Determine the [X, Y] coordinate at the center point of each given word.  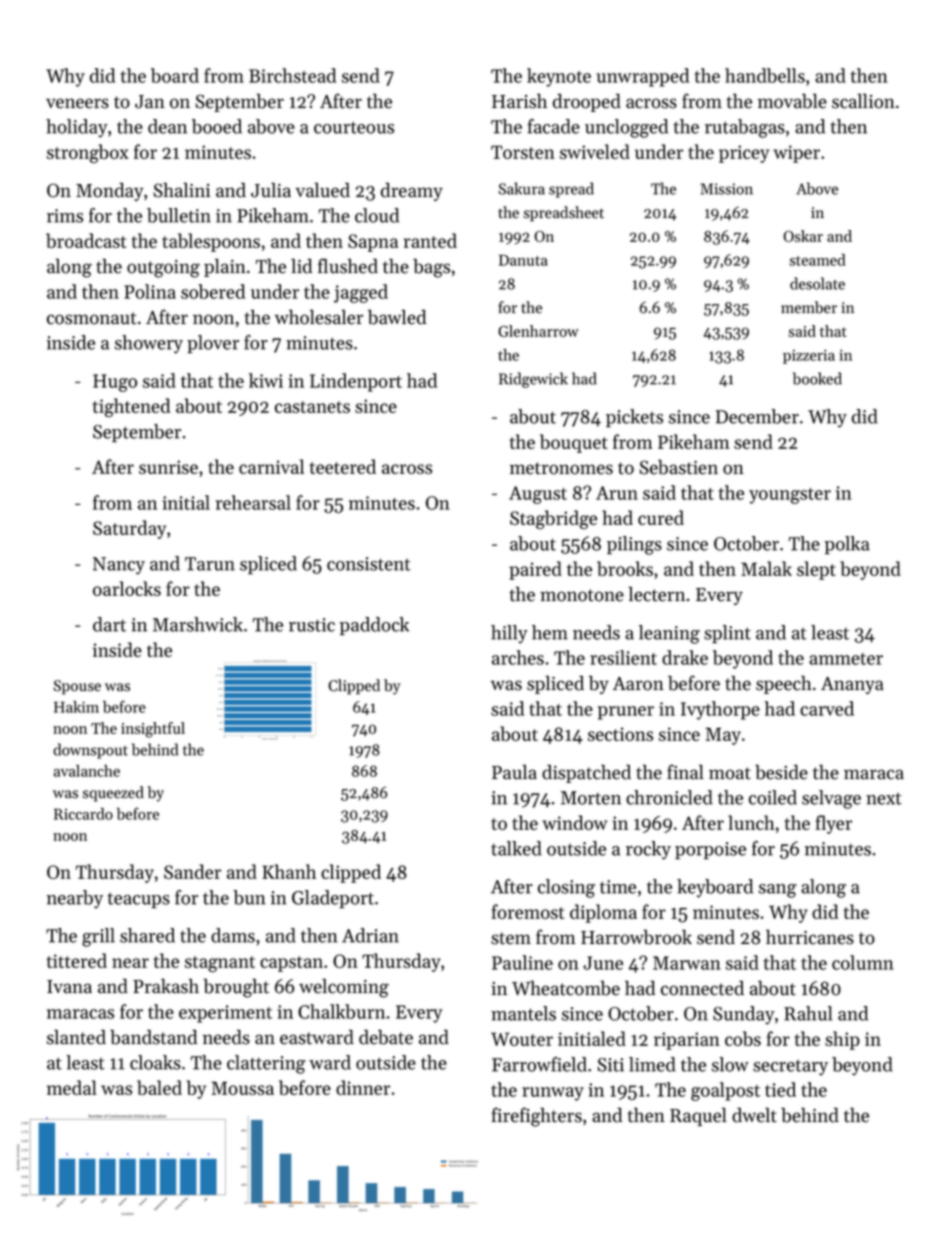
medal [72, 1087]
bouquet [574, 443]
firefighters [536, 1117]
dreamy [412, 192]
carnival [271, 466]
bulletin [179, 215]
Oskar [803, 236]
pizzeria [809, 356]
